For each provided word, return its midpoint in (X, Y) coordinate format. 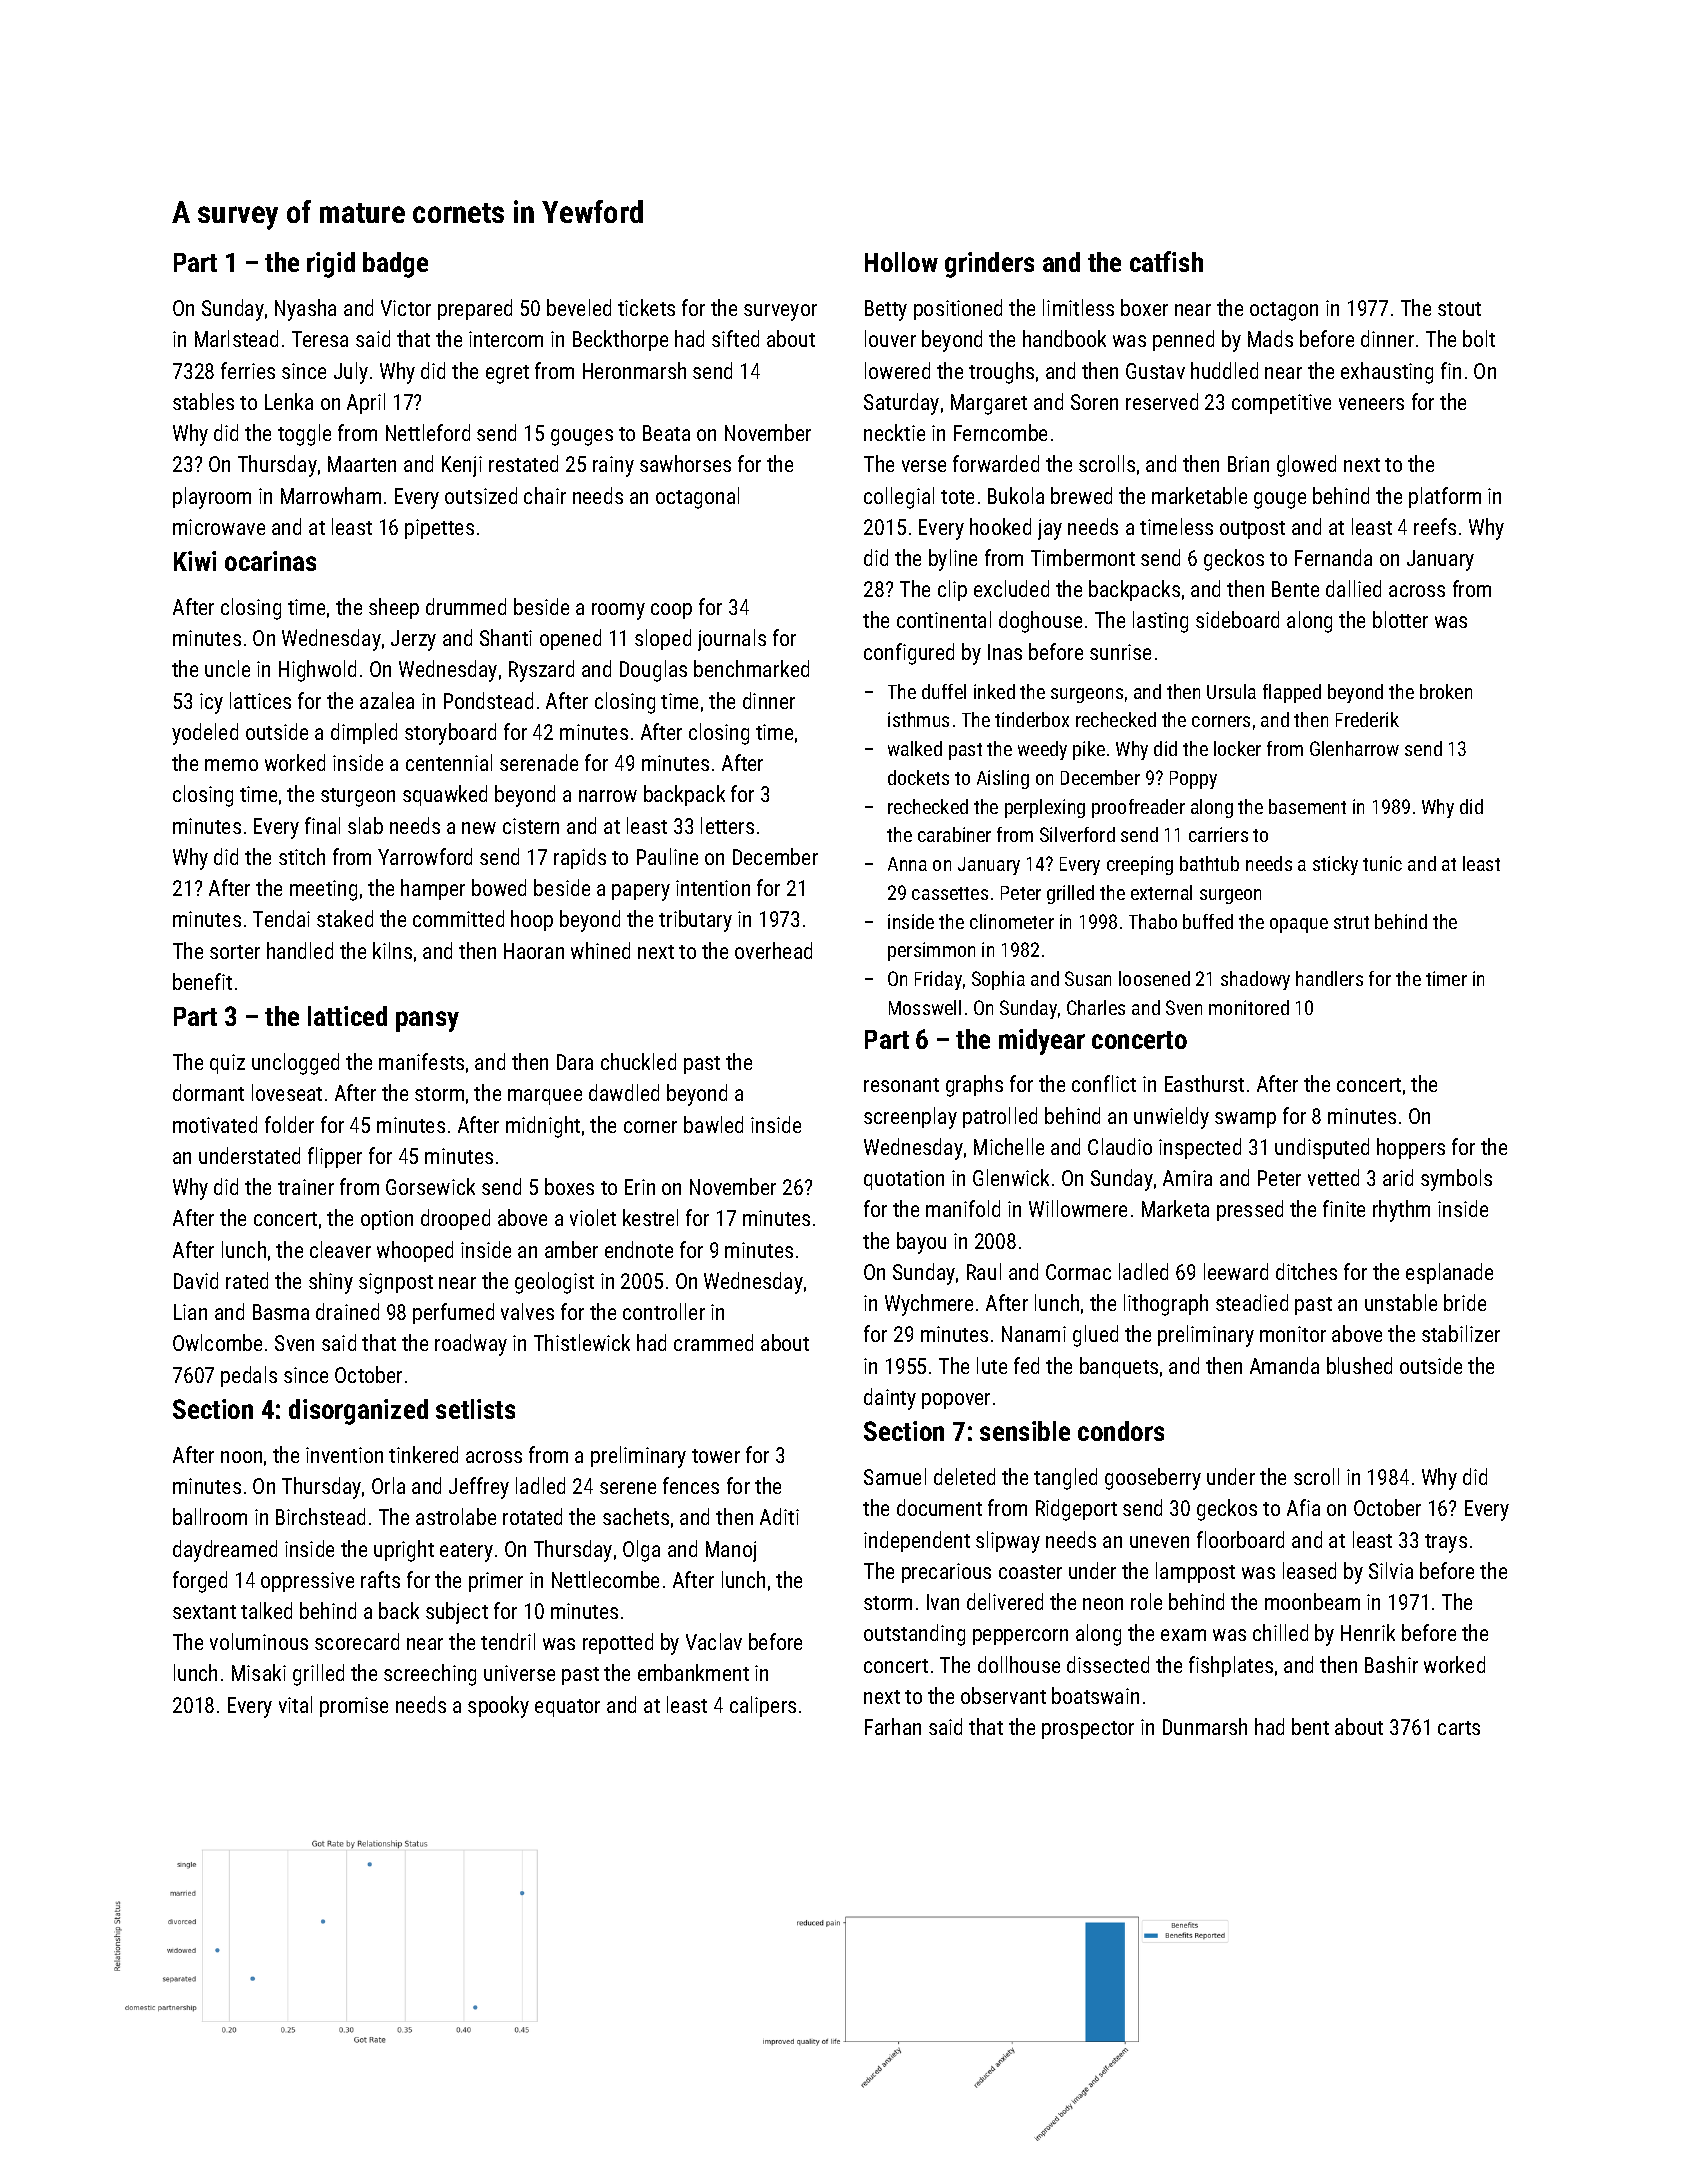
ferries (248, 370)
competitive (1281, 404)
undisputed (1322, 1148)
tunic (1382, 863)
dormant (208, 1092)
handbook (1064, 338)
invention (344, 1455)
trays (1446, 1543)
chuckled (638, 1061)
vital (295, 1704)
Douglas (653, 671)
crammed (713, 1342)
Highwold (317, 671)
